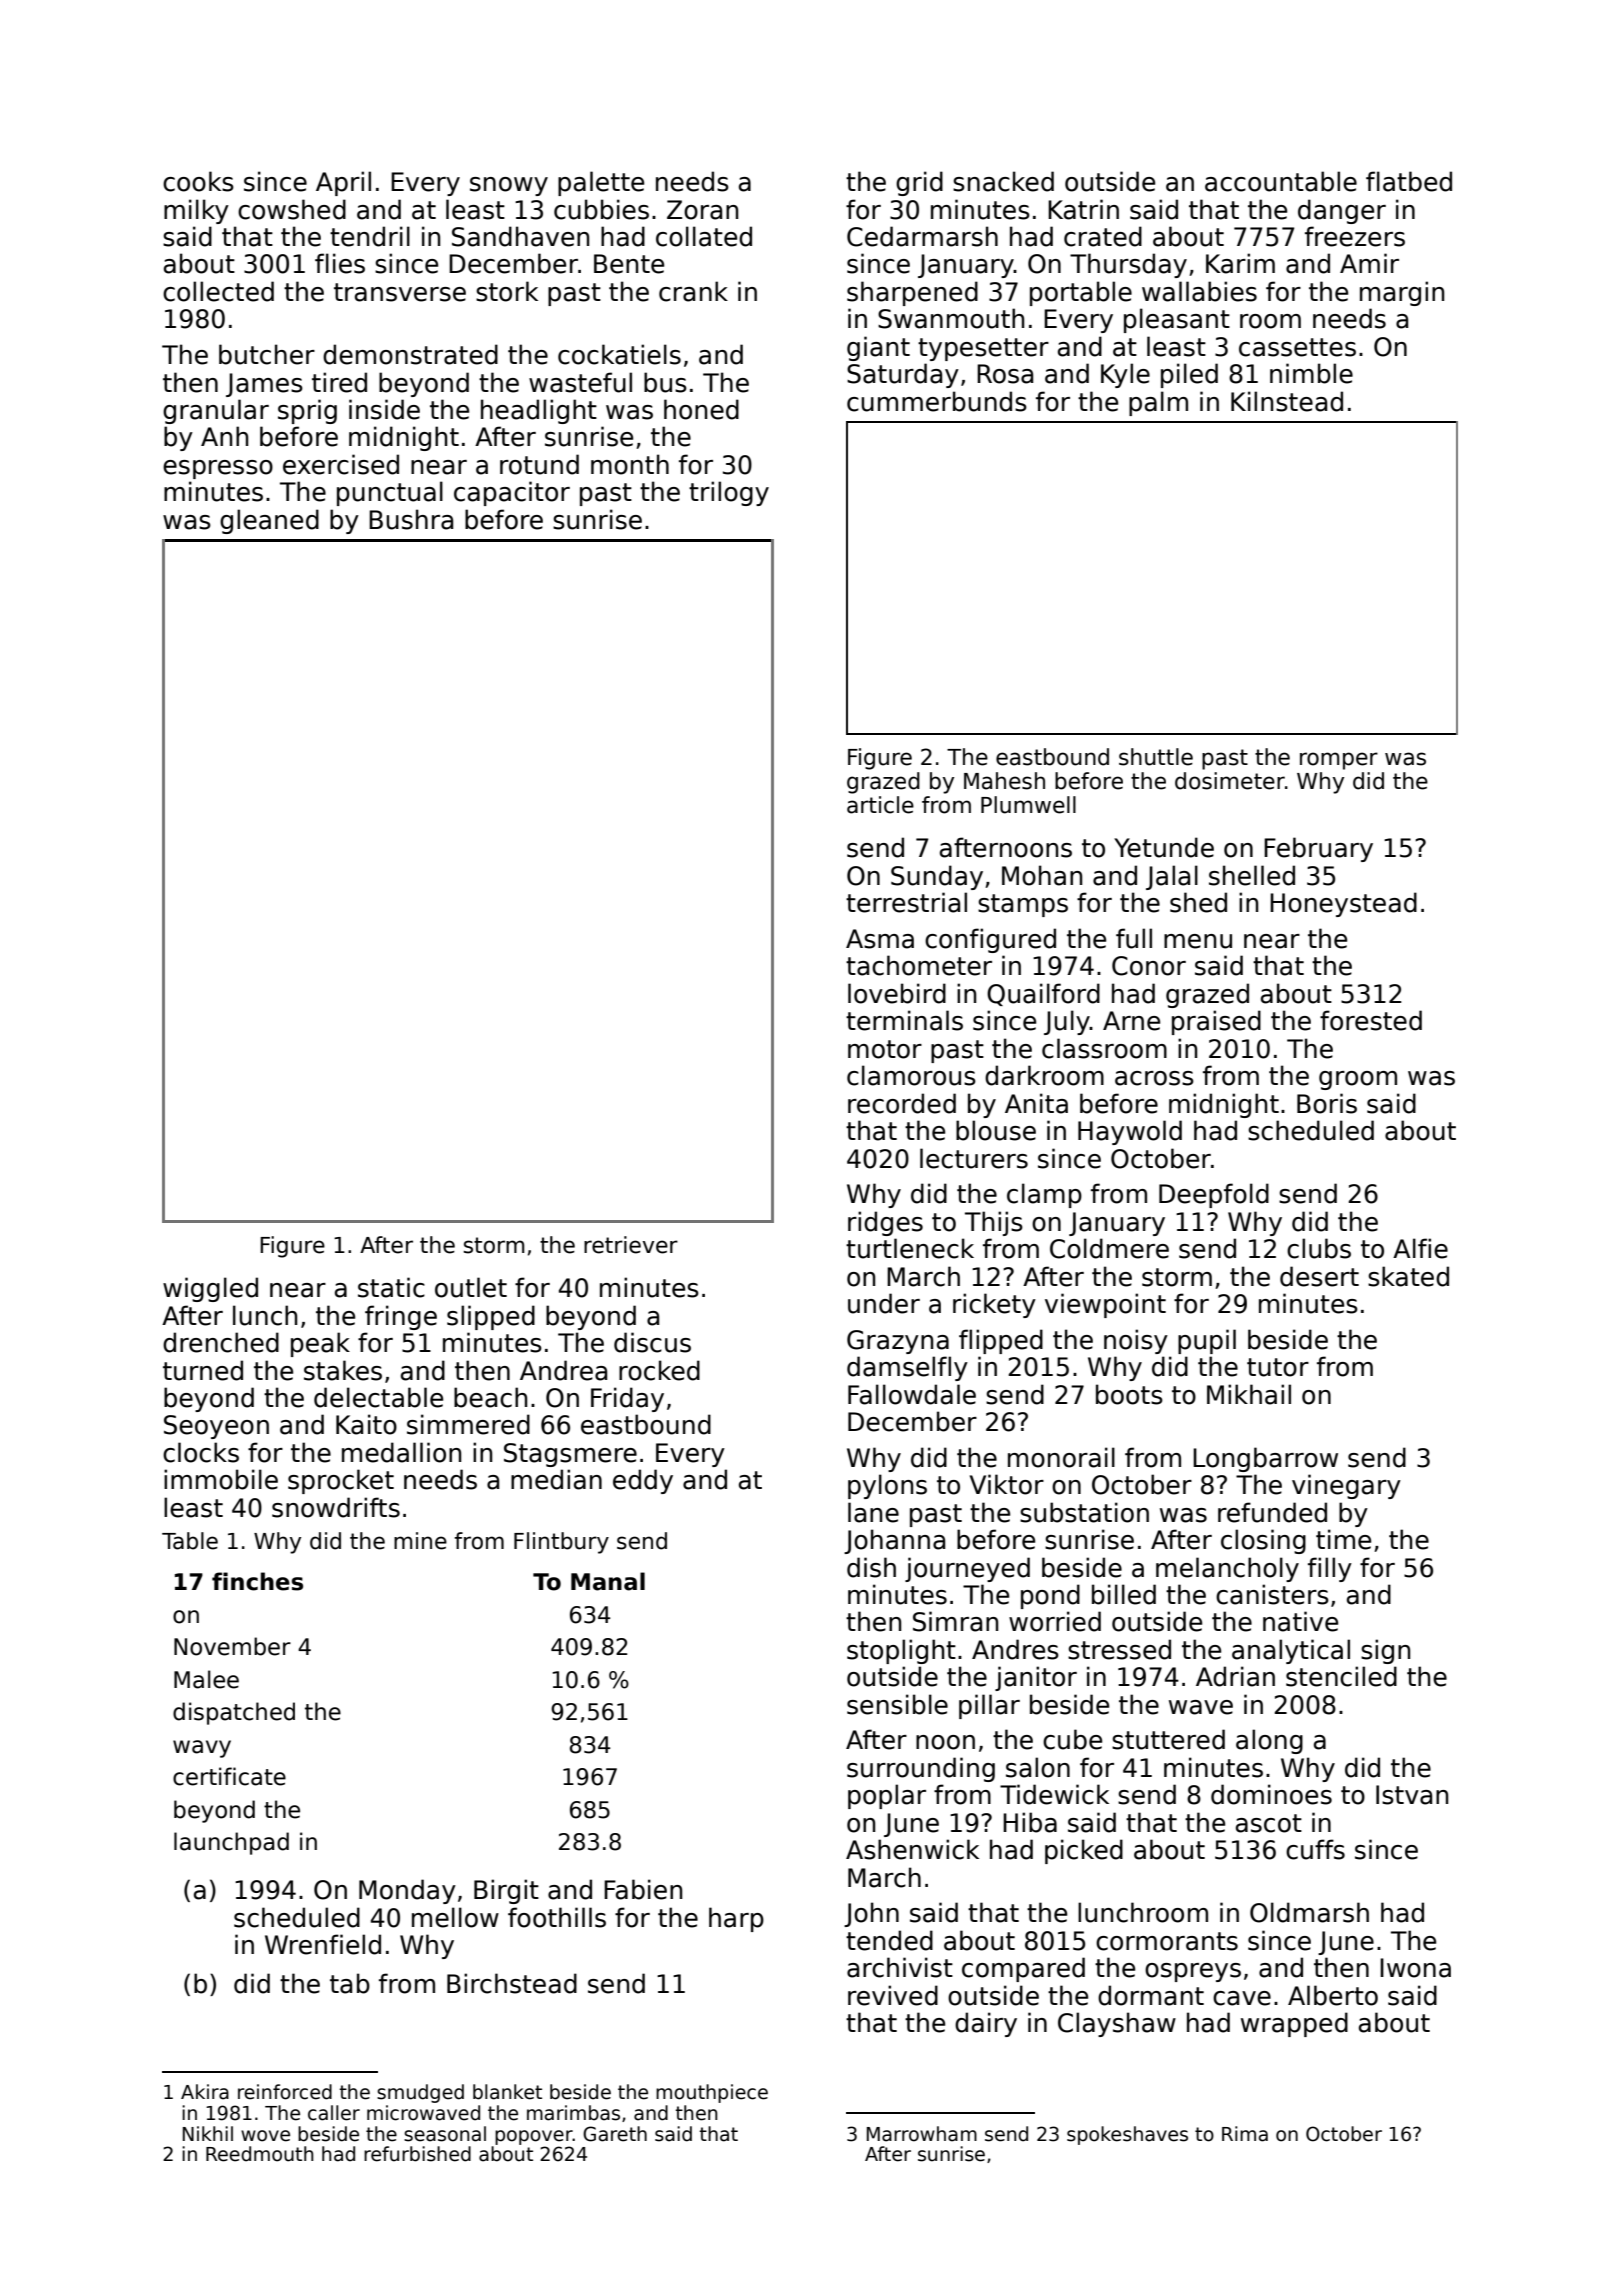 This screenshot has height=2292, width=1620. What do you see at coordinates (1156, 757) in the screenshot?
I see `shuttle` at bounding box center [1156, 757].
